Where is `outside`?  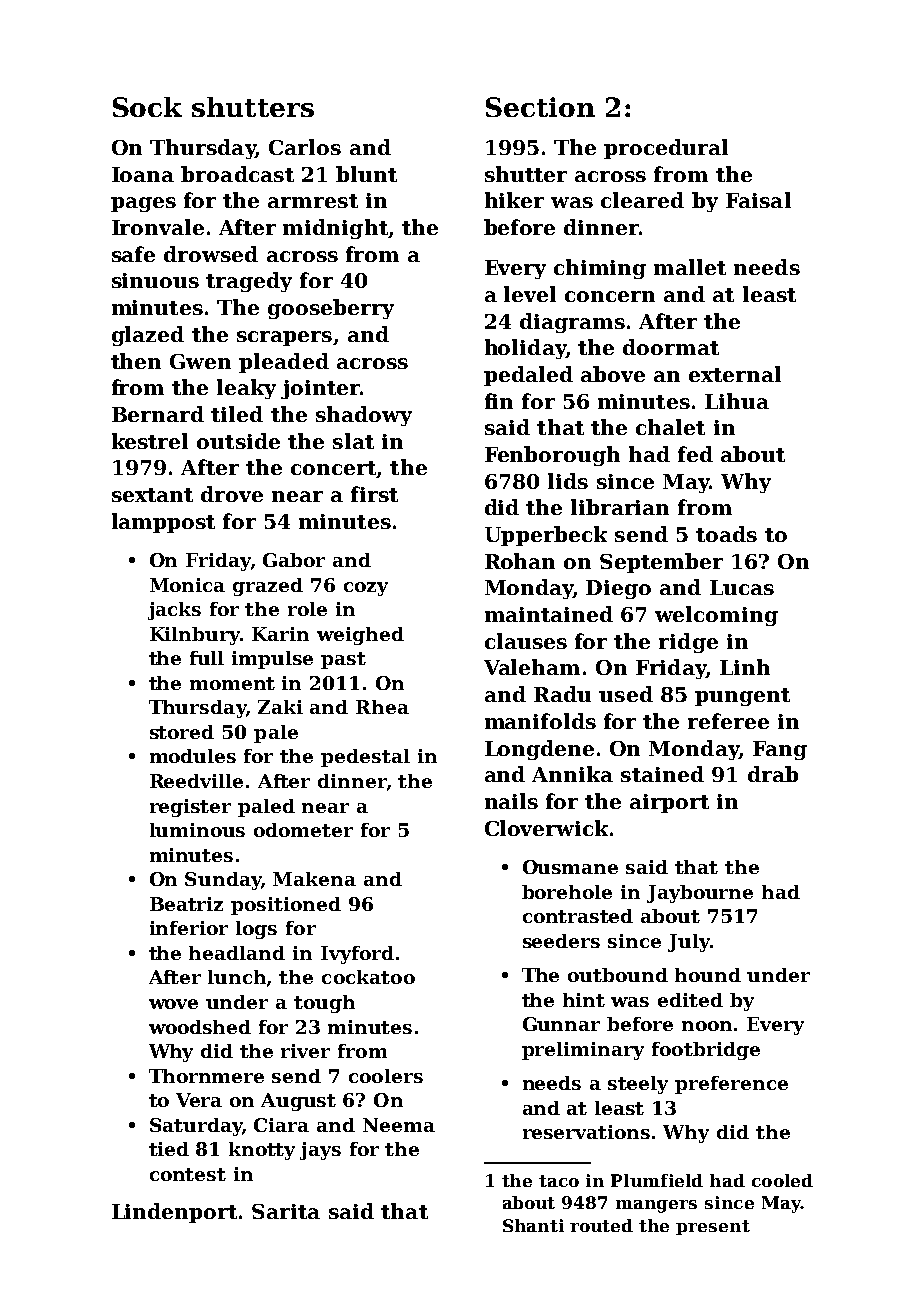 outside is located at coordinates (238, 441).
